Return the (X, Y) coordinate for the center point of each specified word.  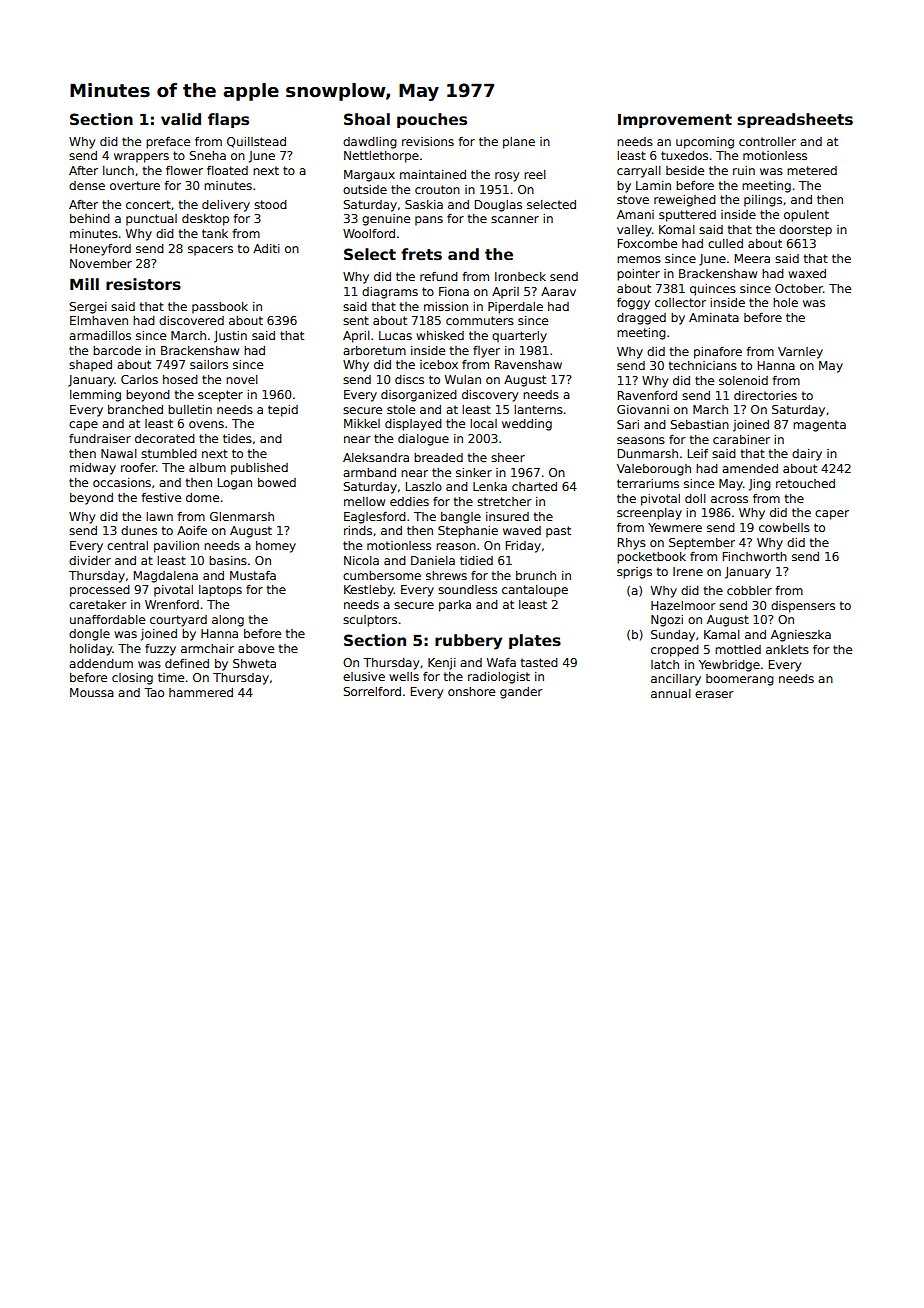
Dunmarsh (648, 453)
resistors (143, 284)
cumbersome (382, 575)
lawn (159, 516)
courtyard (178, 621)
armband (369, 472)
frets (421, 254)
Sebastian (699, 424)
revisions (428, 141)
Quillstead (256, 142)
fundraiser (100, 438)
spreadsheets (795, 120)
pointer (638, 275)
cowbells (784, 527)
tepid (283, 411)
